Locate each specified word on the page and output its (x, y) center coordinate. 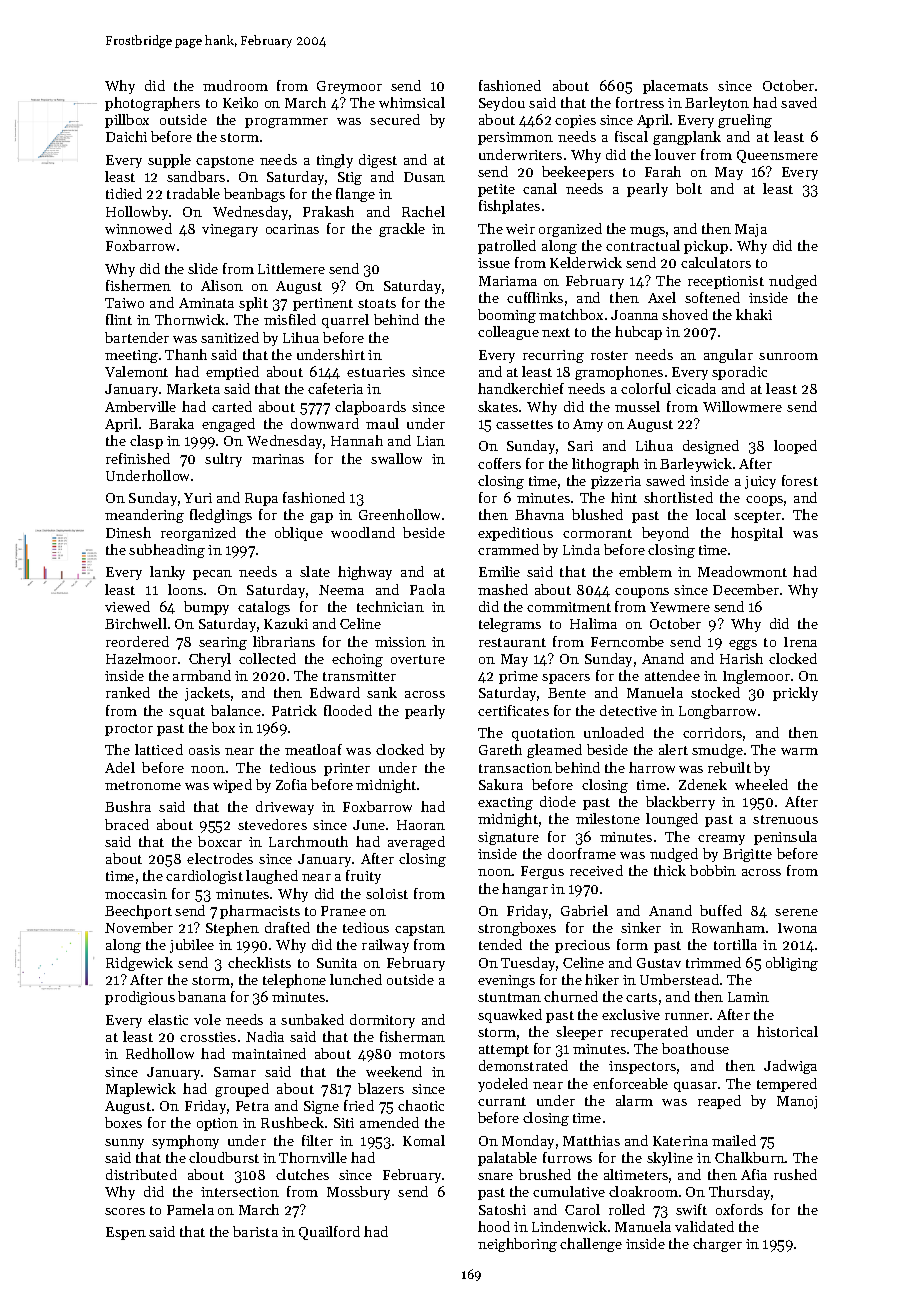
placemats (675, 87)
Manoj (797, 1102)
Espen (126, 1233)
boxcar (220, 841)
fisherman (412, 1036)
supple (169, 161)
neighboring (517, 1245)
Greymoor (349, 87)
